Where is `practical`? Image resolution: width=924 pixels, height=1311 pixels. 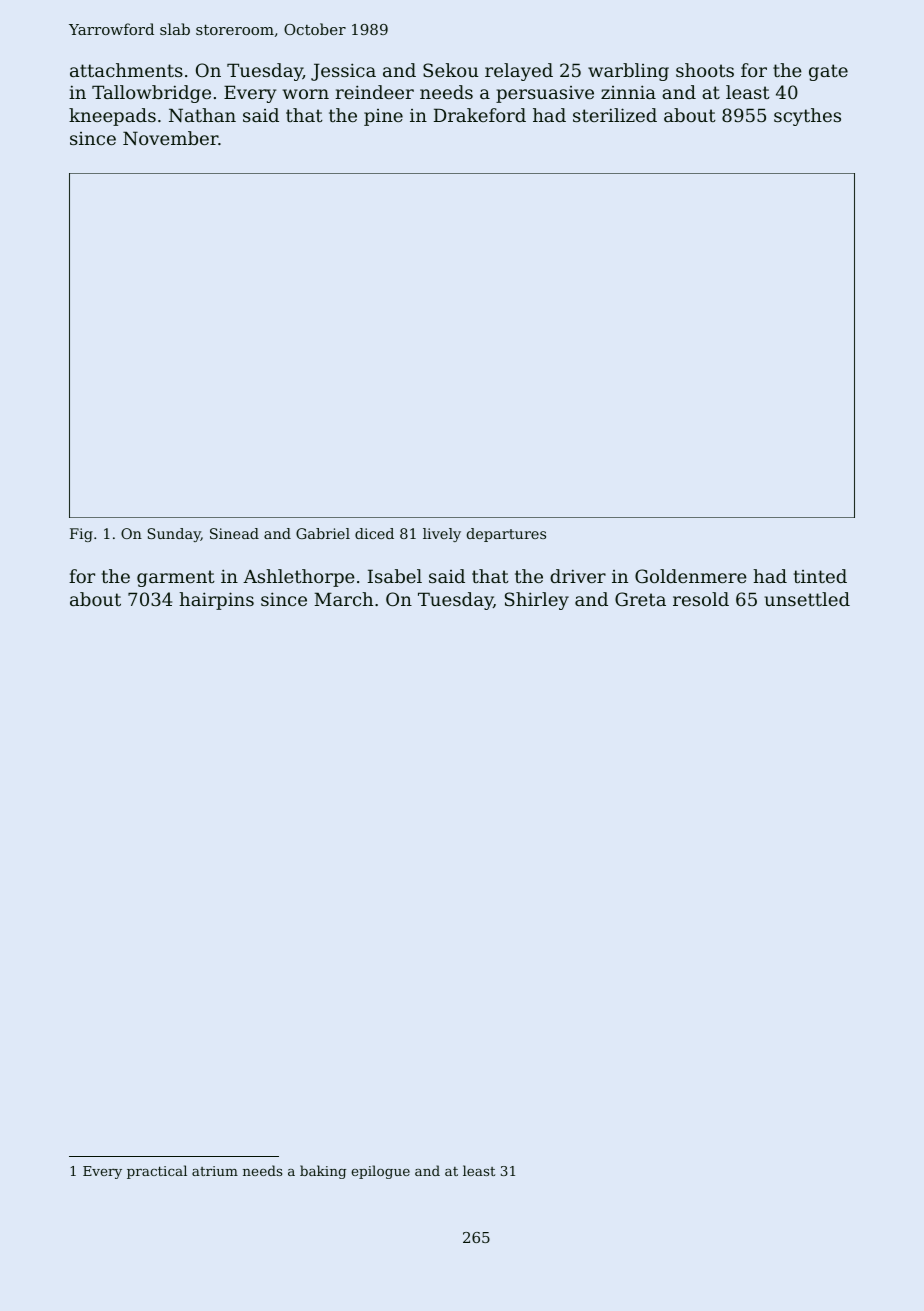
practical is located at coordinates (157, 1172).
